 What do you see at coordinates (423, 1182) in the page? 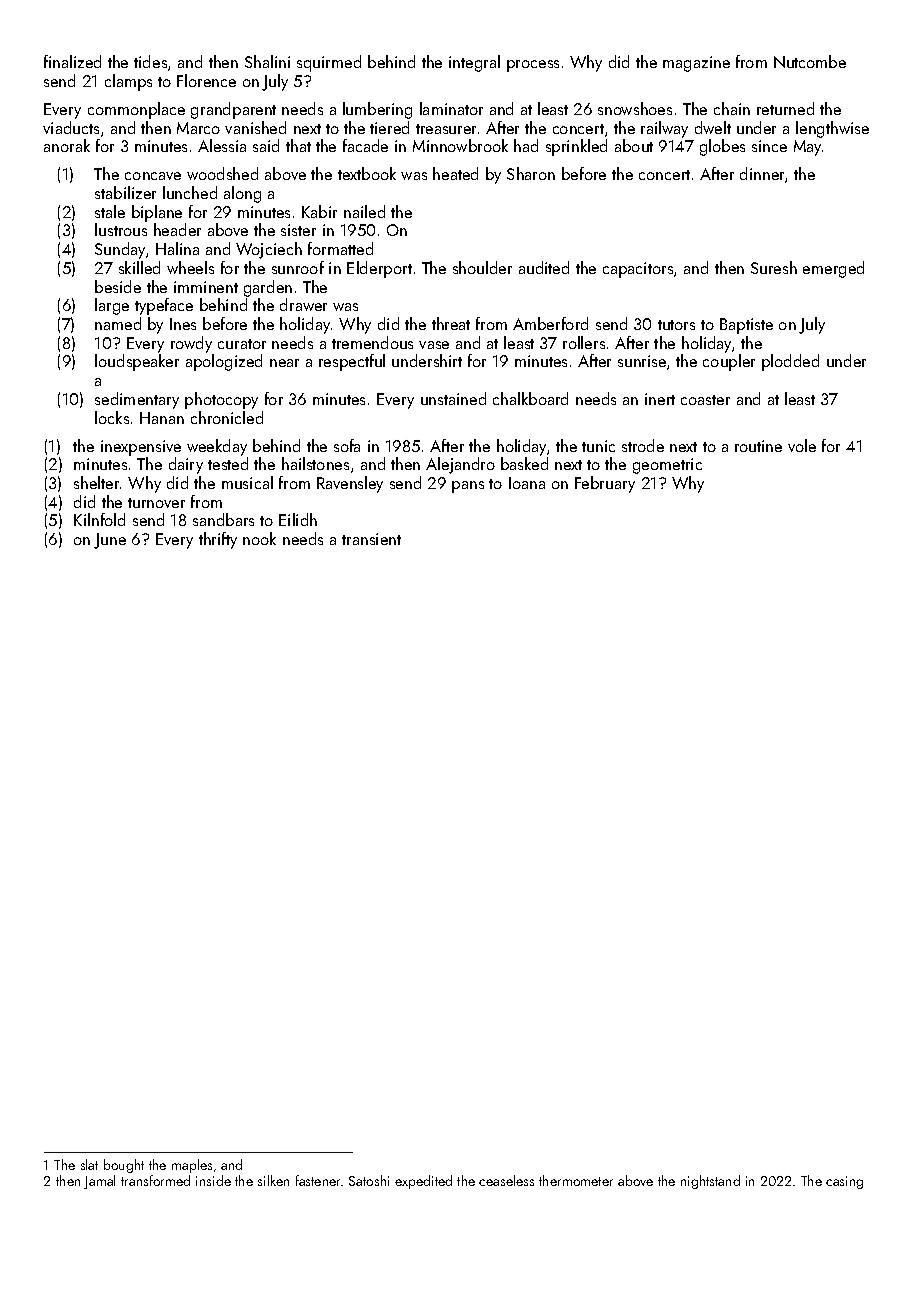
I see `expedited` at bounding box center [423, 1182].
